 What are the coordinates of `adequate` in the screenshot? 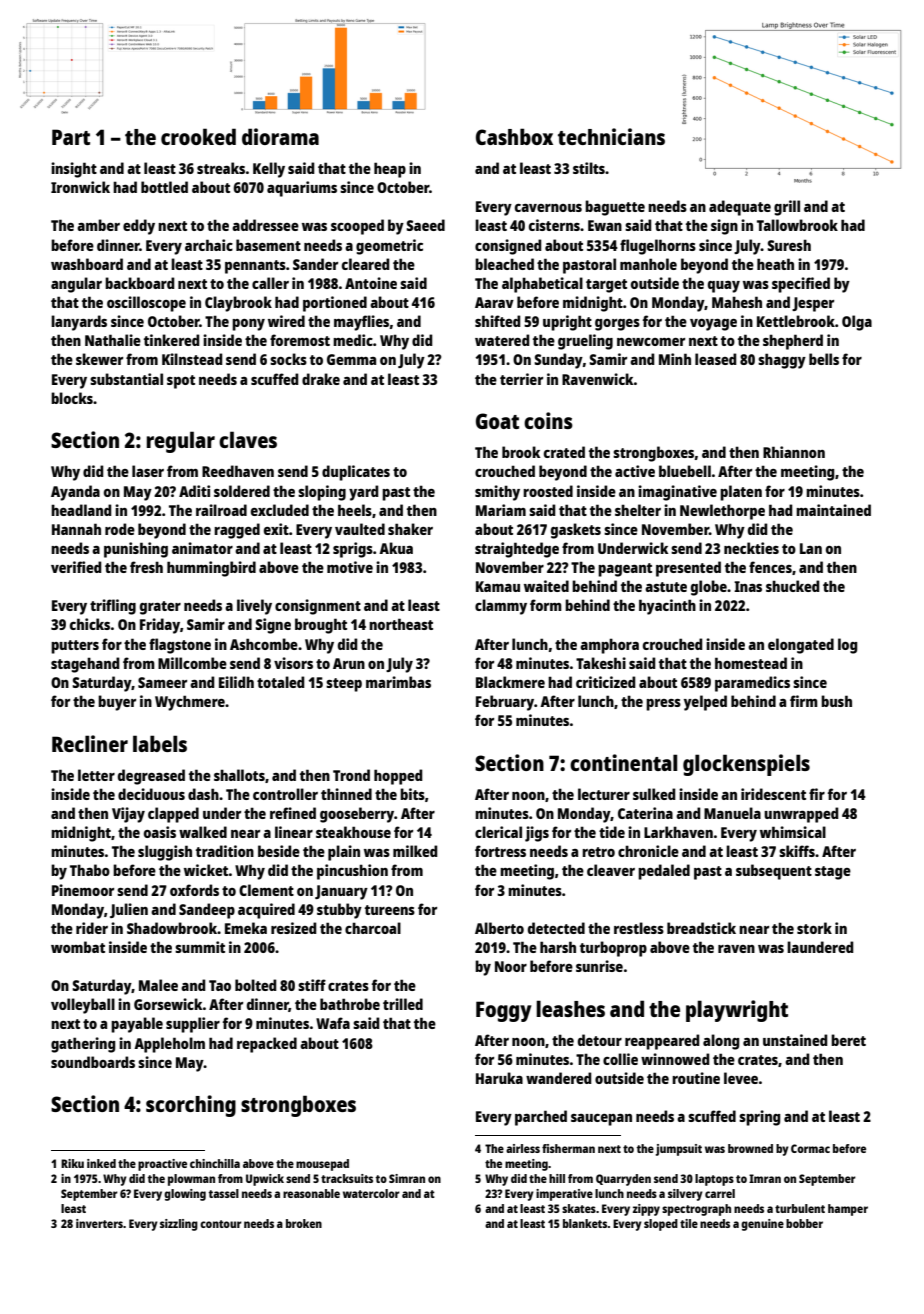 It's located at (740, 208).
